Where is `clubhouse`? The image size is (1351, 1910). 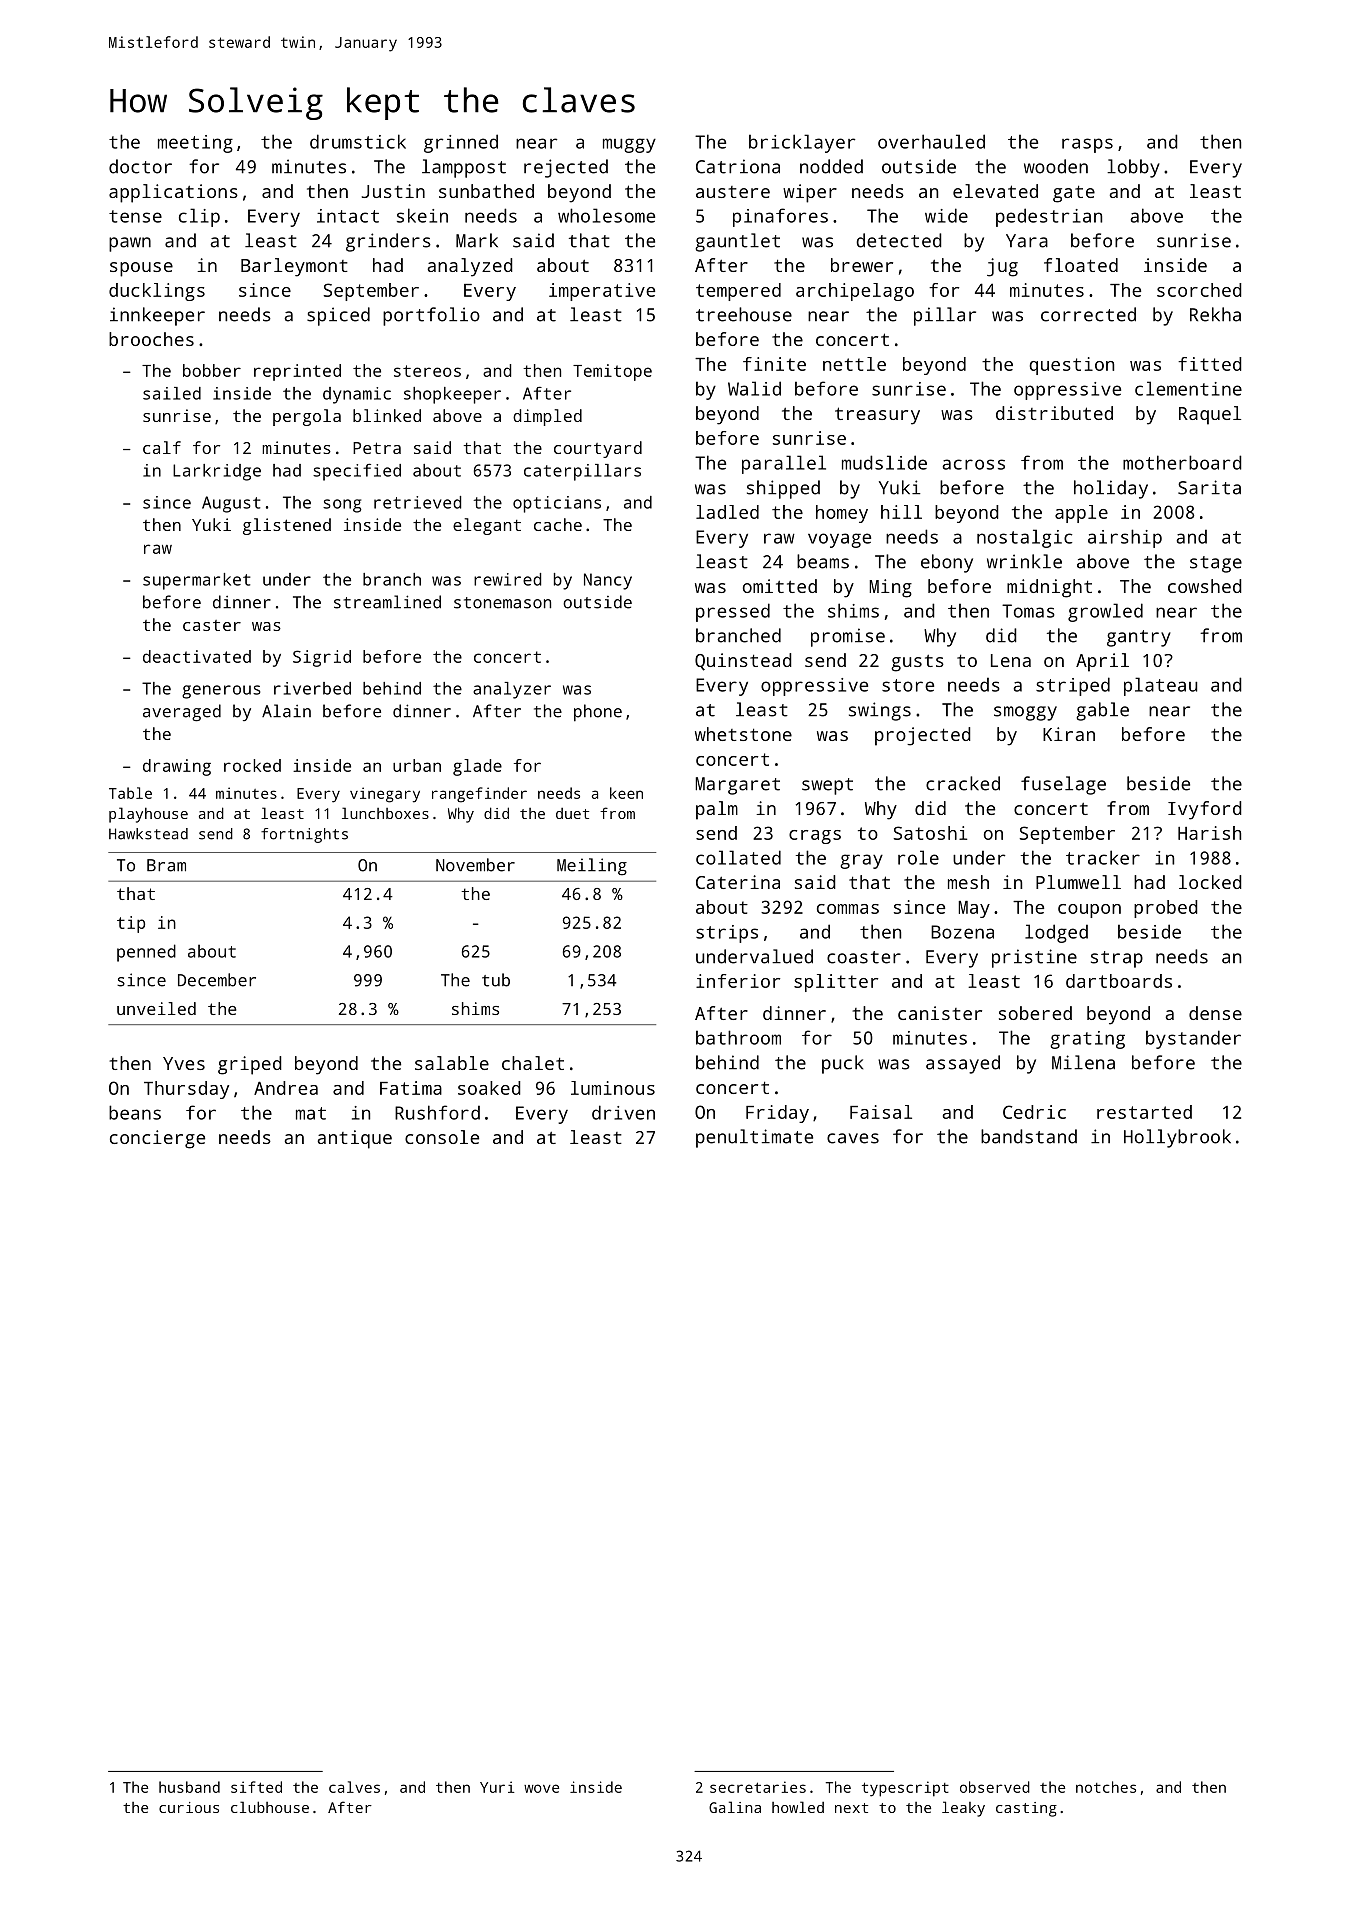 clubhouse is located at coordinates (270, 1807).
